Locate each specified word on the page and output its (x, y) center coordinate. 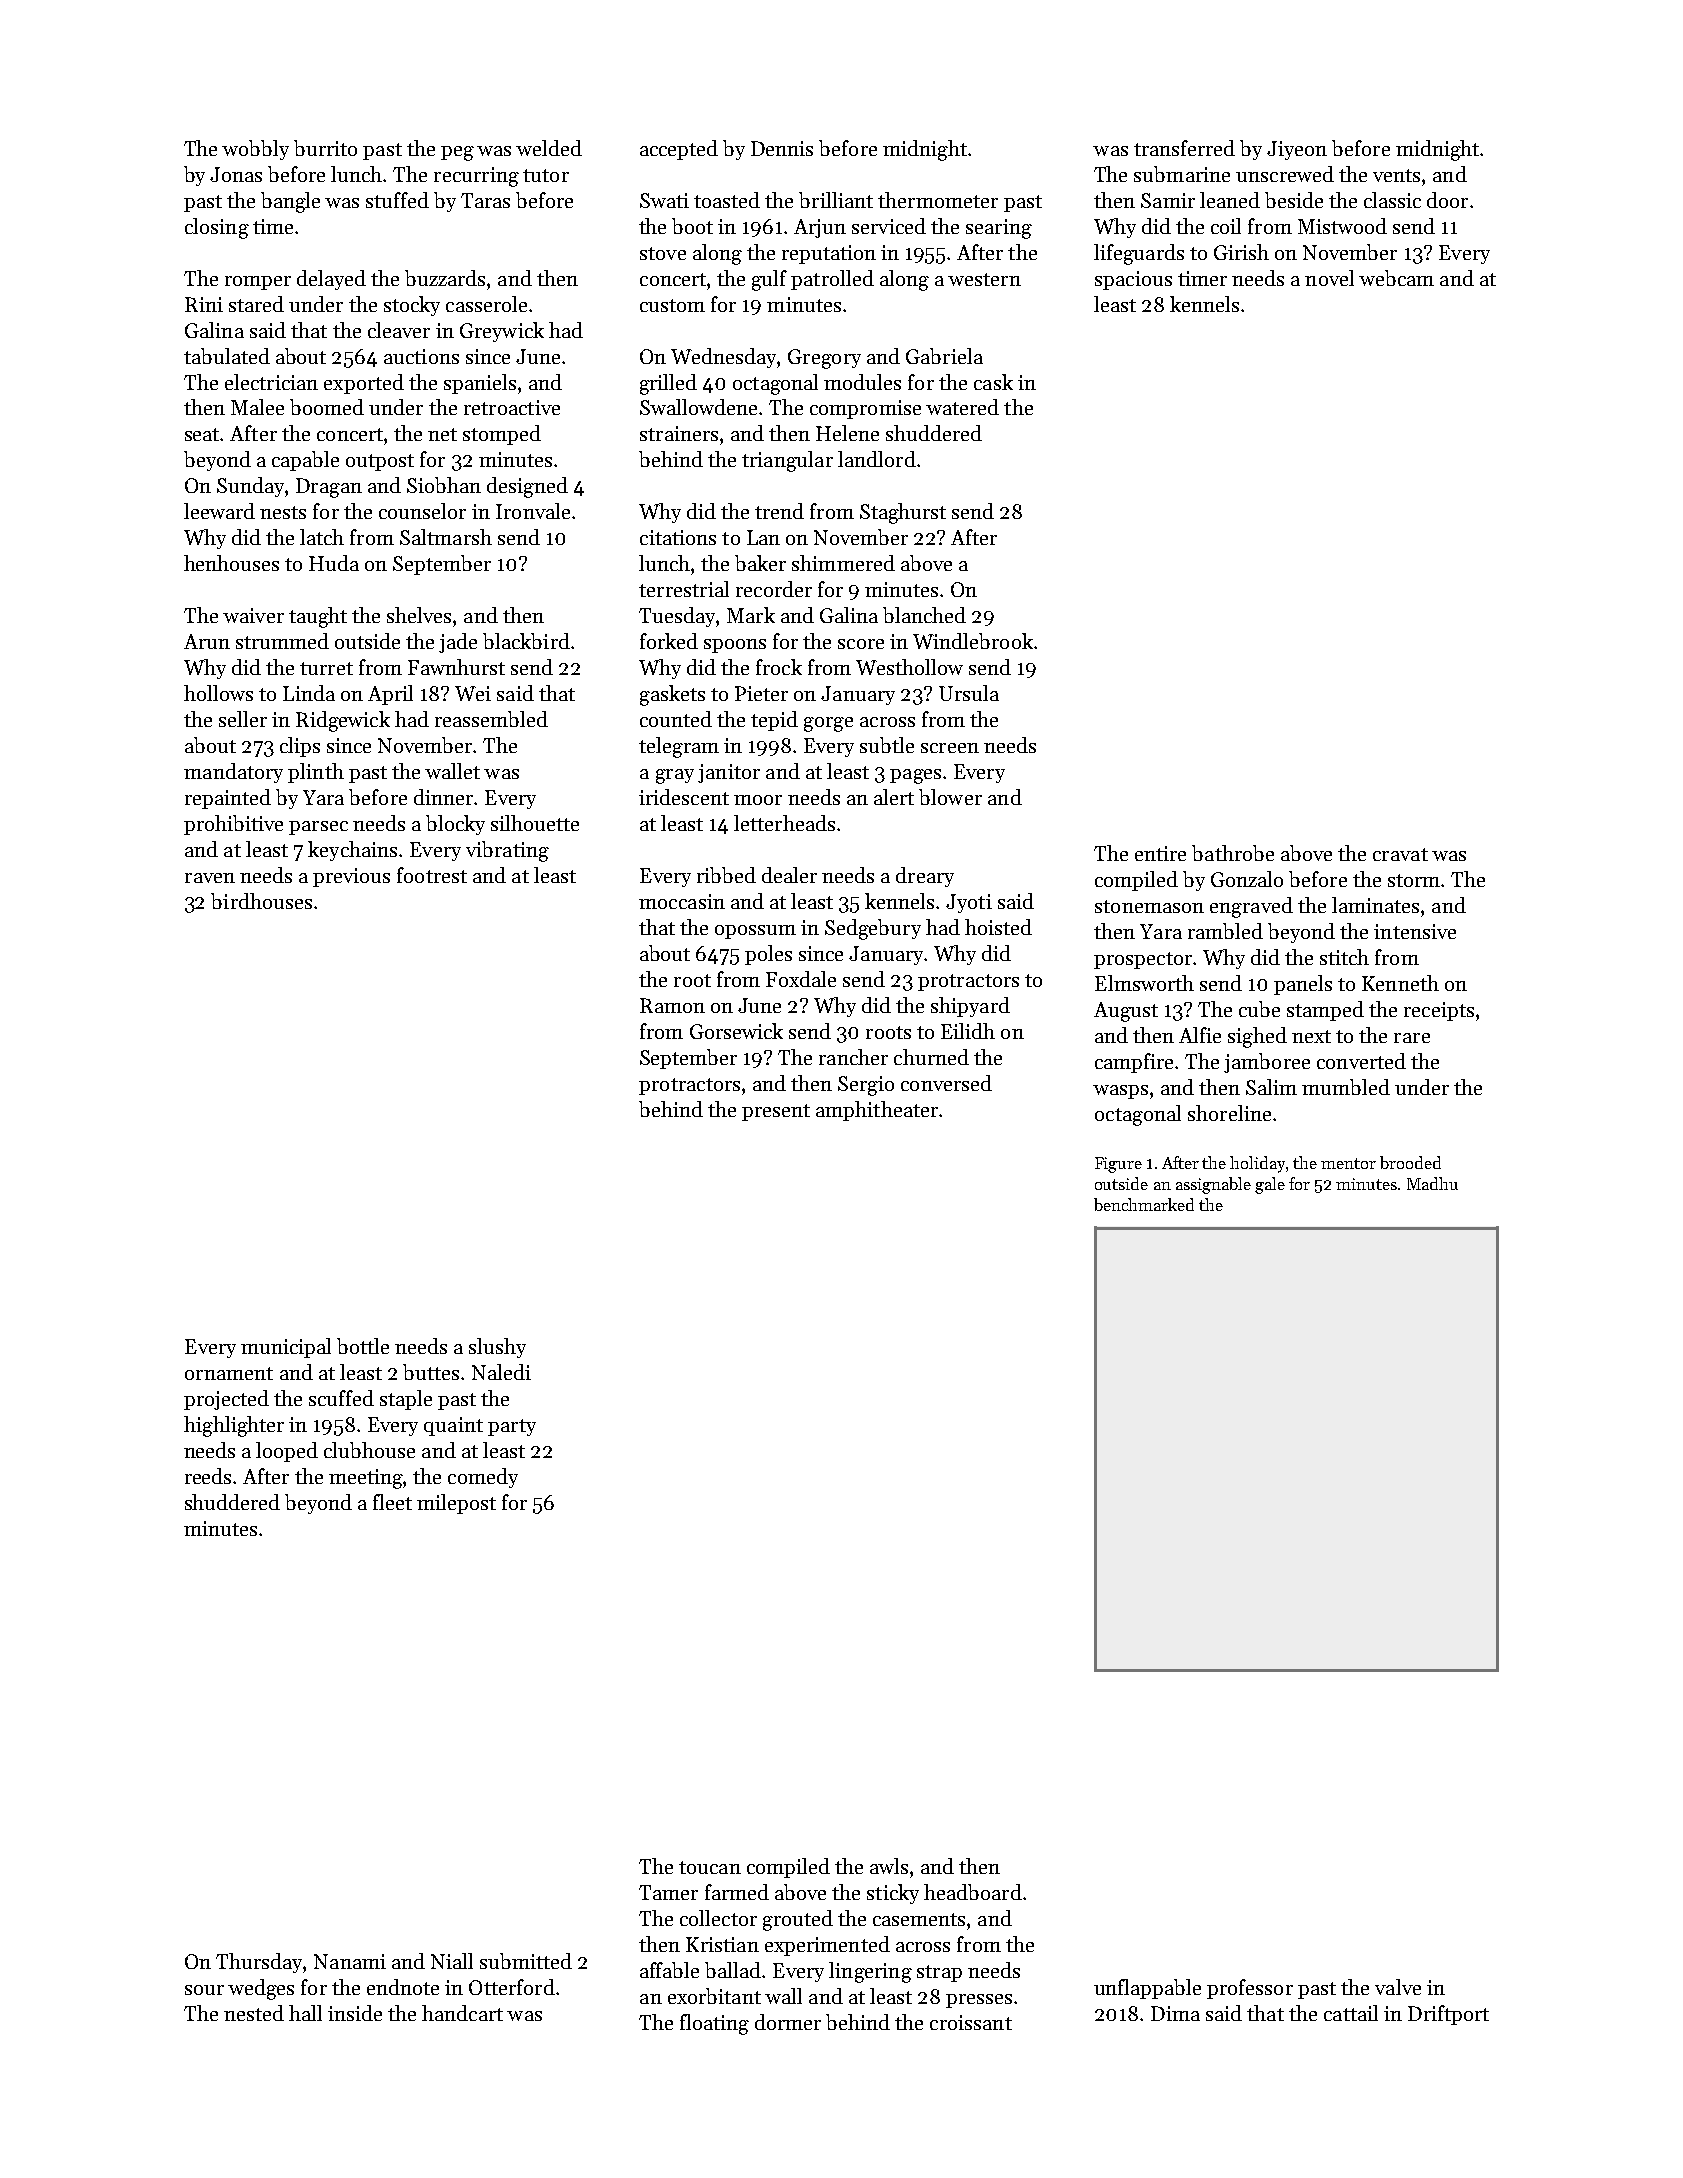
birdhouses (261, 901)
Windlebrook (973, 641)
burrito (325, 148)
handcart (462, 2013)
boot (692, 226)
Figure (1118, 1165)
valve (1398, 1987)
